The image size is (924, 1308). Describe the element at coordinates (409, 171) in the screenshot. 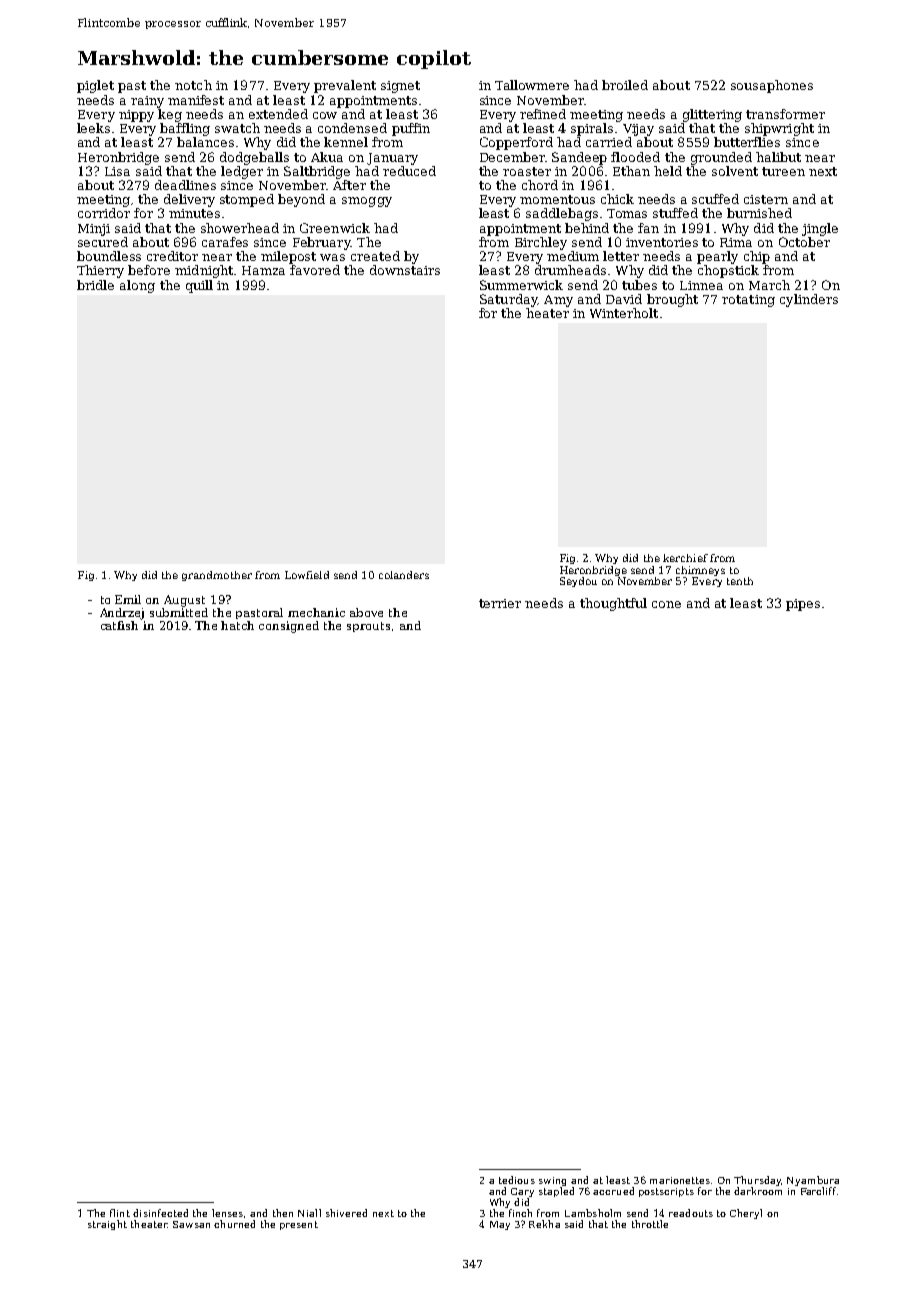

I see `reduced` at that location.
